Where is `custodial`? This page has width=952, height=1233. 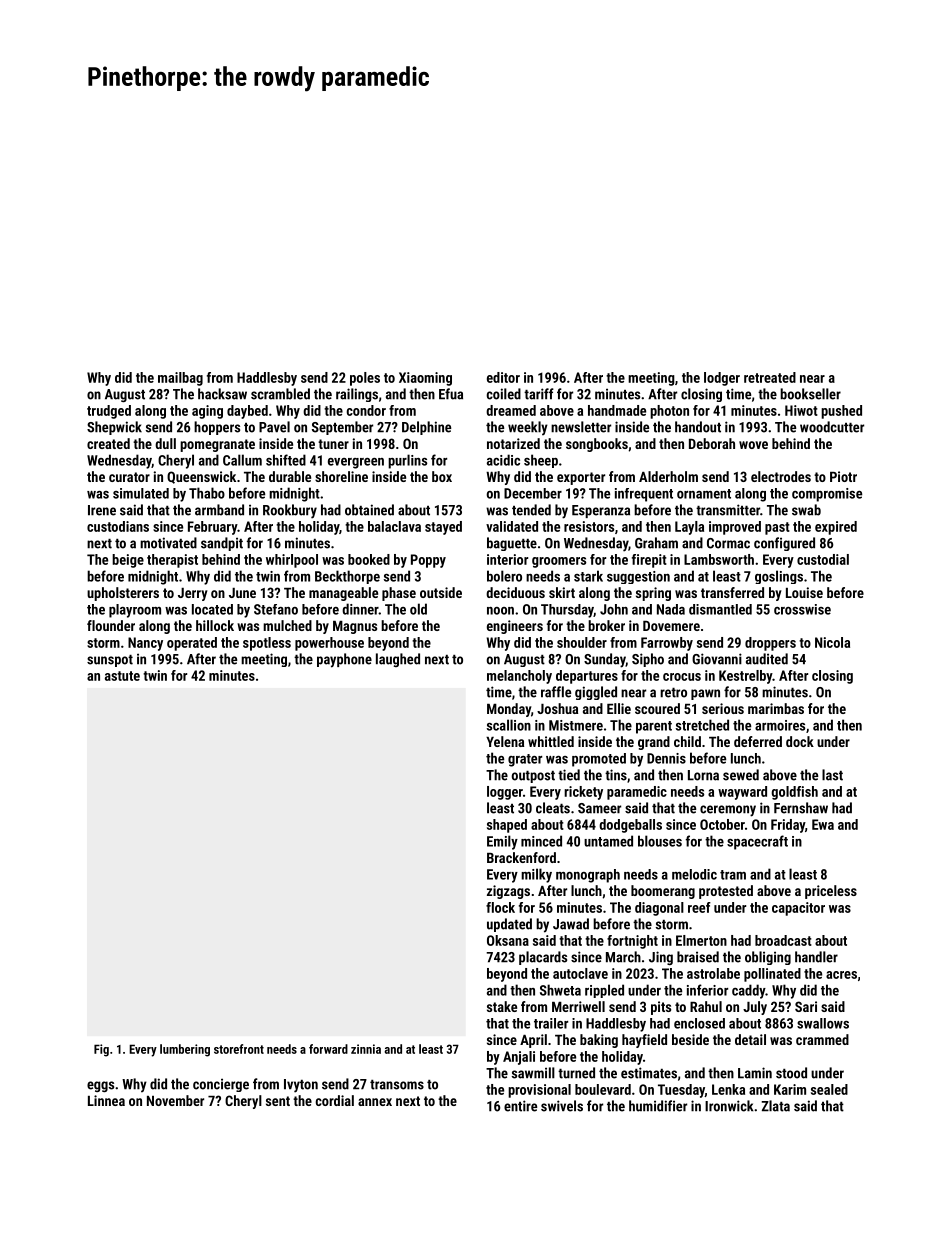 custodial is located at coordinates (823, 559).
